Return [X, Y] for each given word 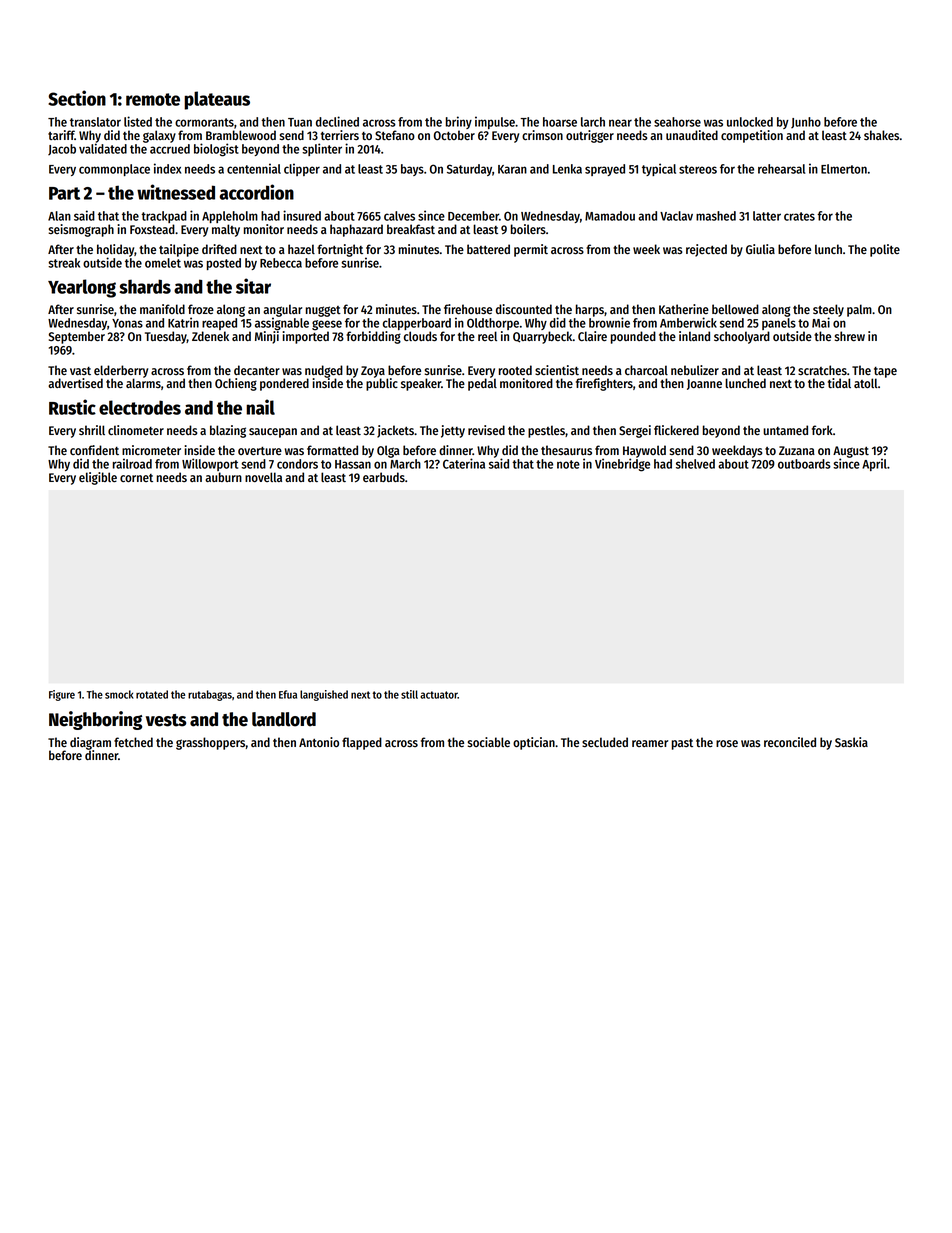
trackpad [164, 217]
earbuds [384, 477]
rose [727, 743]
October [454, 135]
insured [302, 215]
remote [153, 99]
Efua [288, 694]
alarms [143, 383]
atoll [866, 383]
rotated [152, 694]
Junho [806, 122]
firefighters [604, 384]
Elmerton [844, 169]
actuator [439, 695]
